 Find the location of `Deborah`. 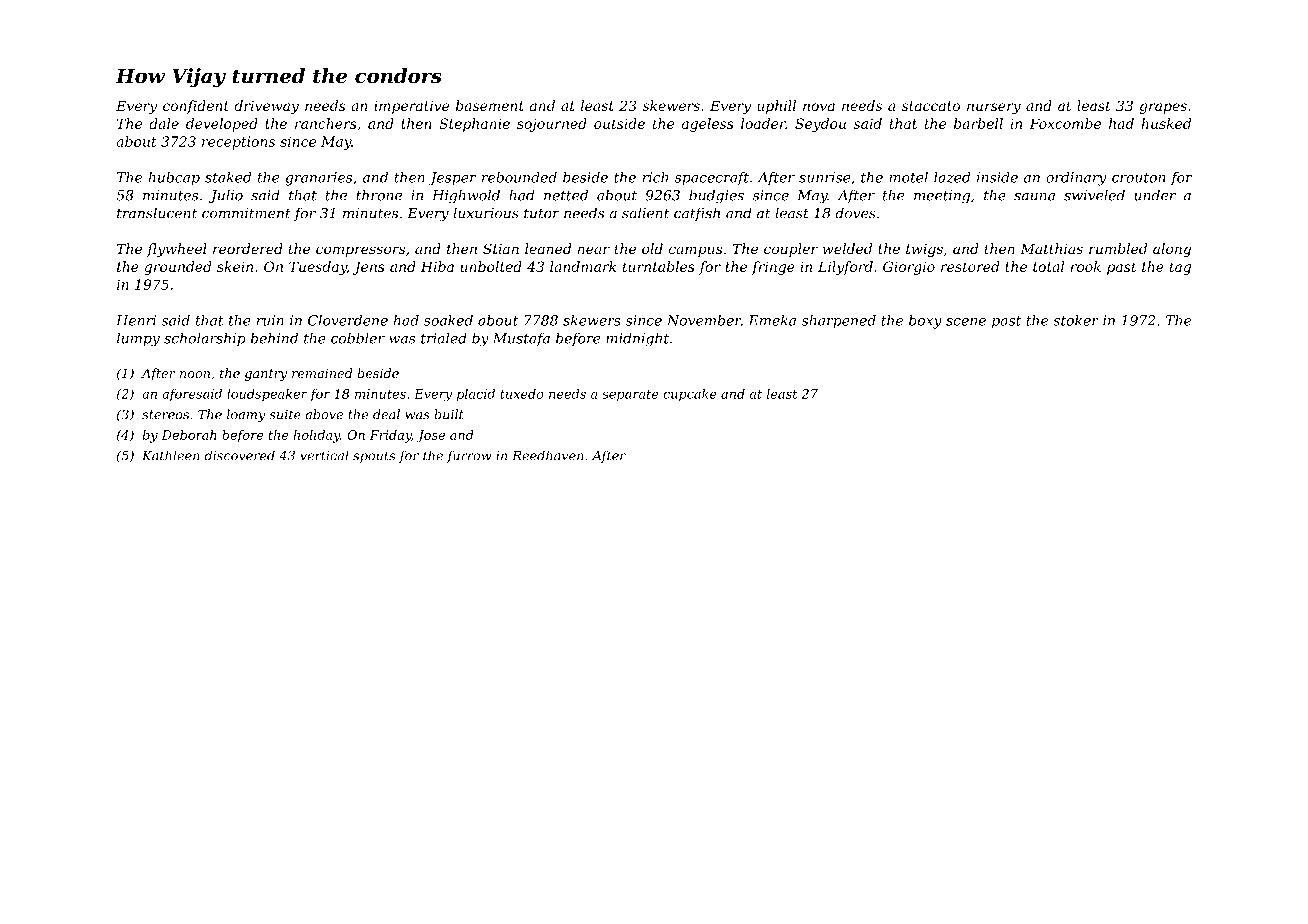

Deborah is located at coordinates (189, 435).
